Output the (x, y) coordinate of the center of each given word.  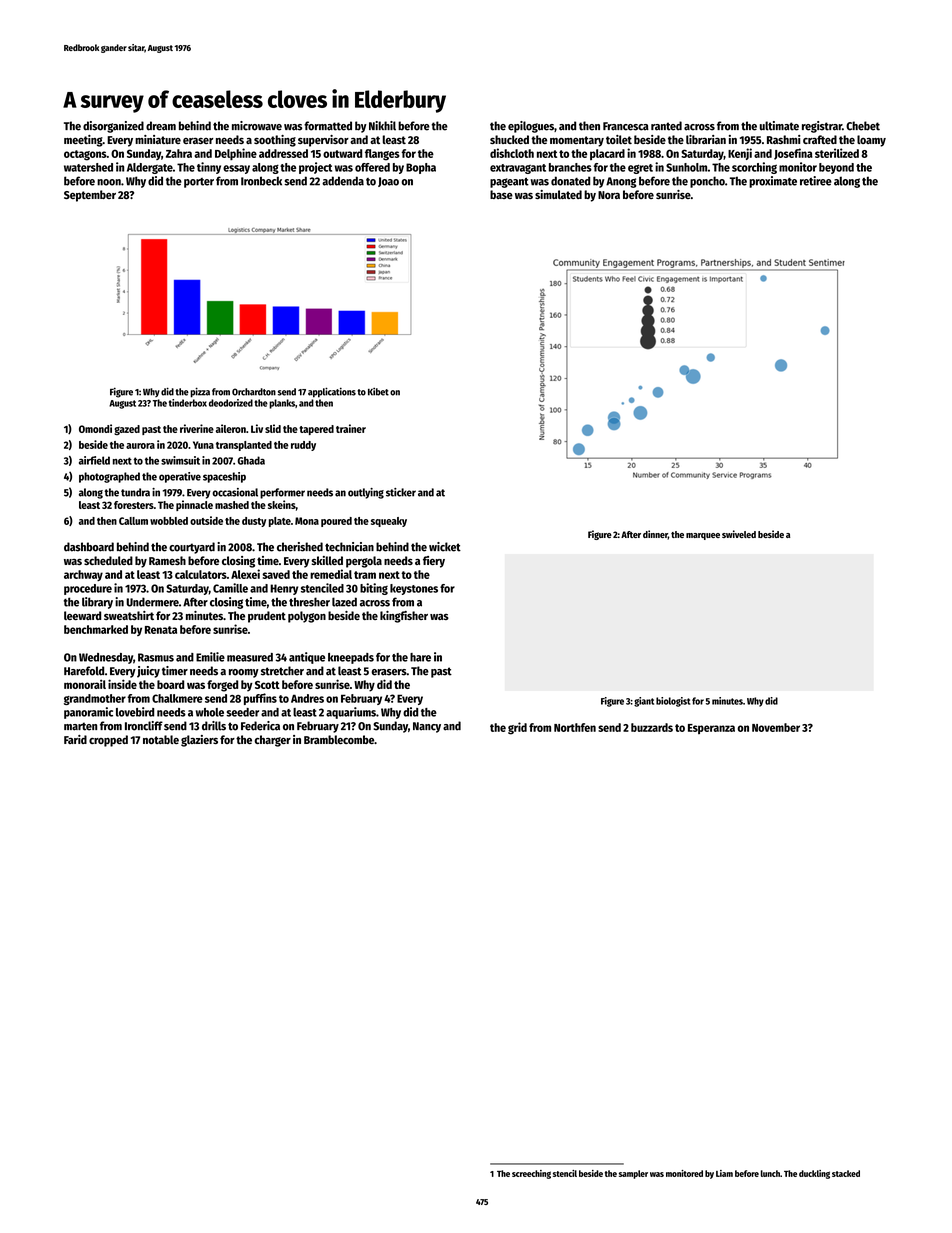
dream (161, 126)
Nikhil (382, 126)
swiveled (739, 534)
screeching (531, 1174)
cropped (108, 741)
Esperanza (711, 729)
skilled (327, 560)
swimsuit (180, 460)
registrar (822, 127)
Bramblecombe (339, 739)
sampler (633, 1174)
